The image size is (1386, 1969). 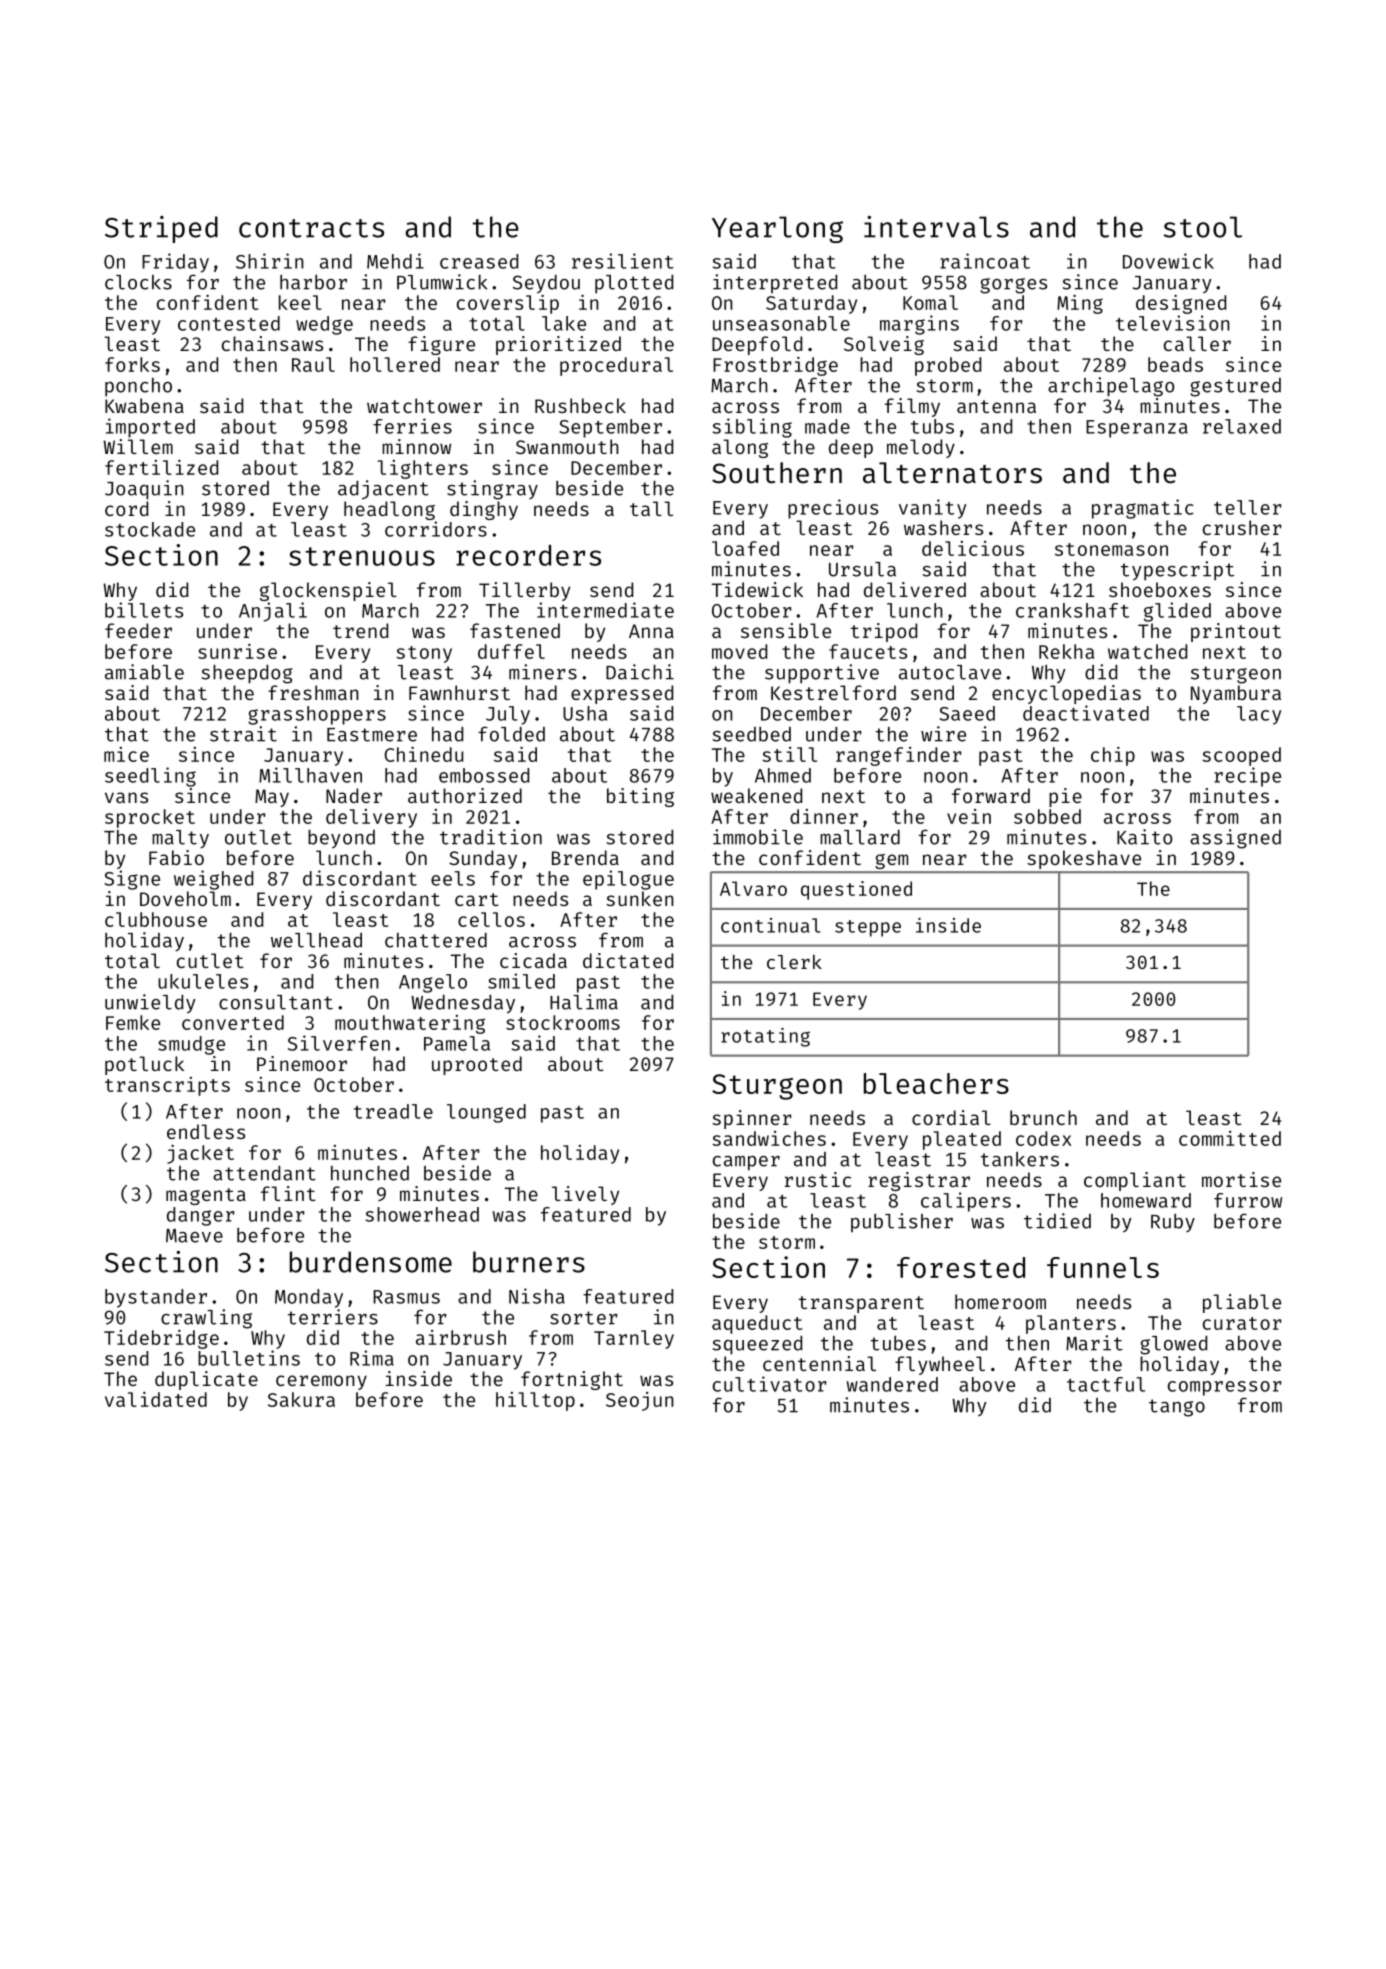 I want to click on Raul, so click(x=313, y=364).
